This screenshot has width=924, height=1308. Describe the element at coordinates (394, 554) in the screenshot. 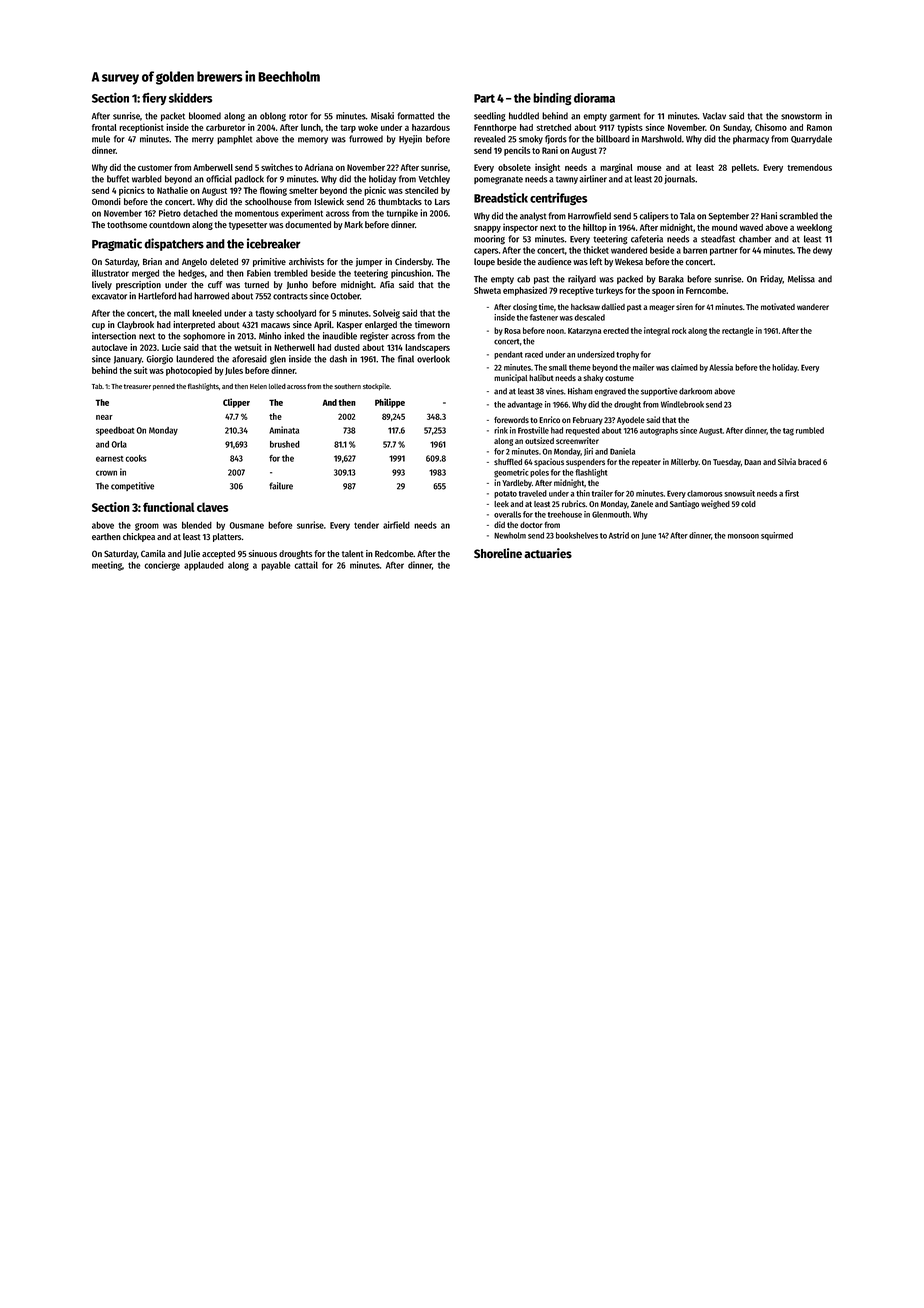

I see `Redcombe` at that location.
